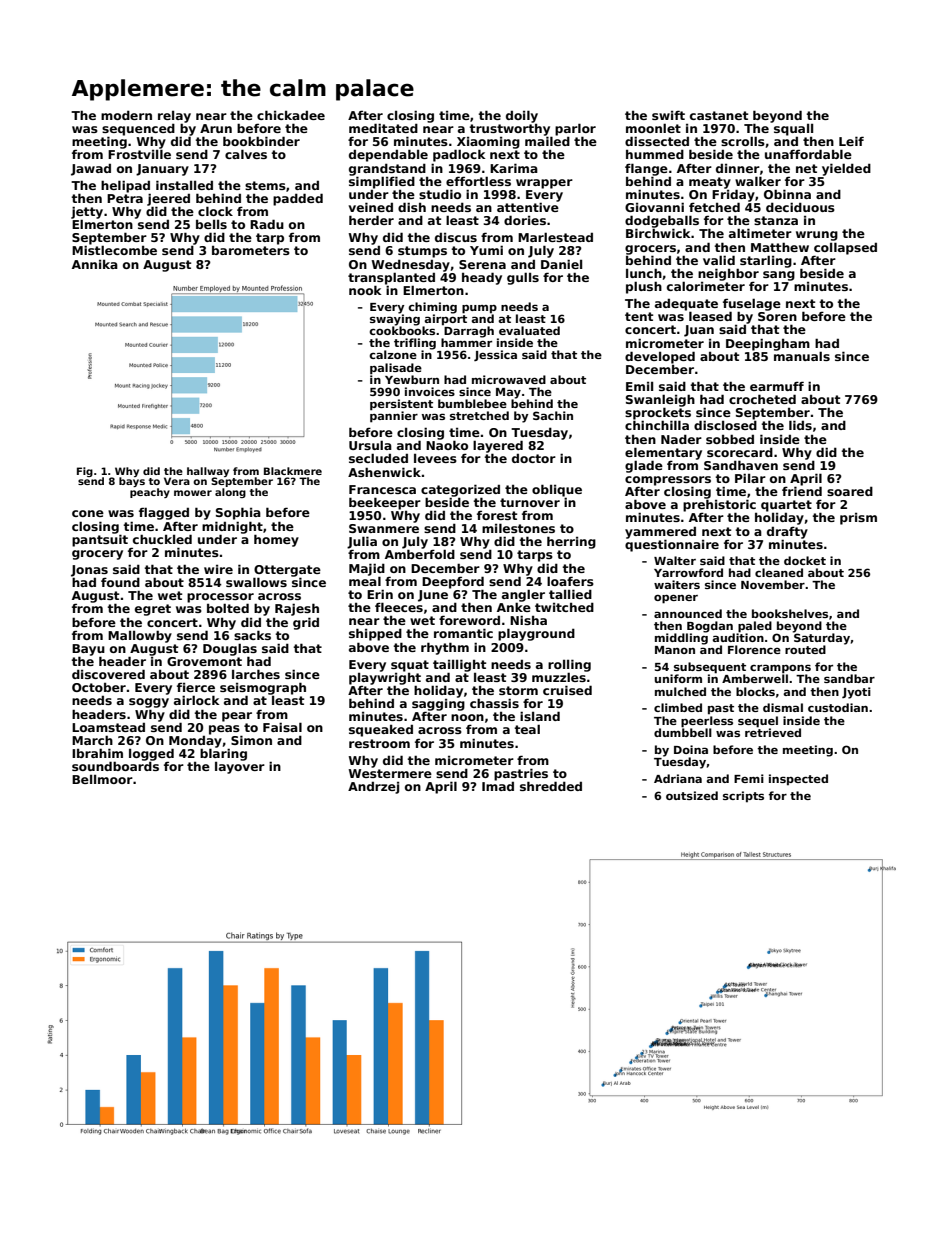 This screenshot has width=952, height=1233. I want to click on rolling, so click(569, 665).
